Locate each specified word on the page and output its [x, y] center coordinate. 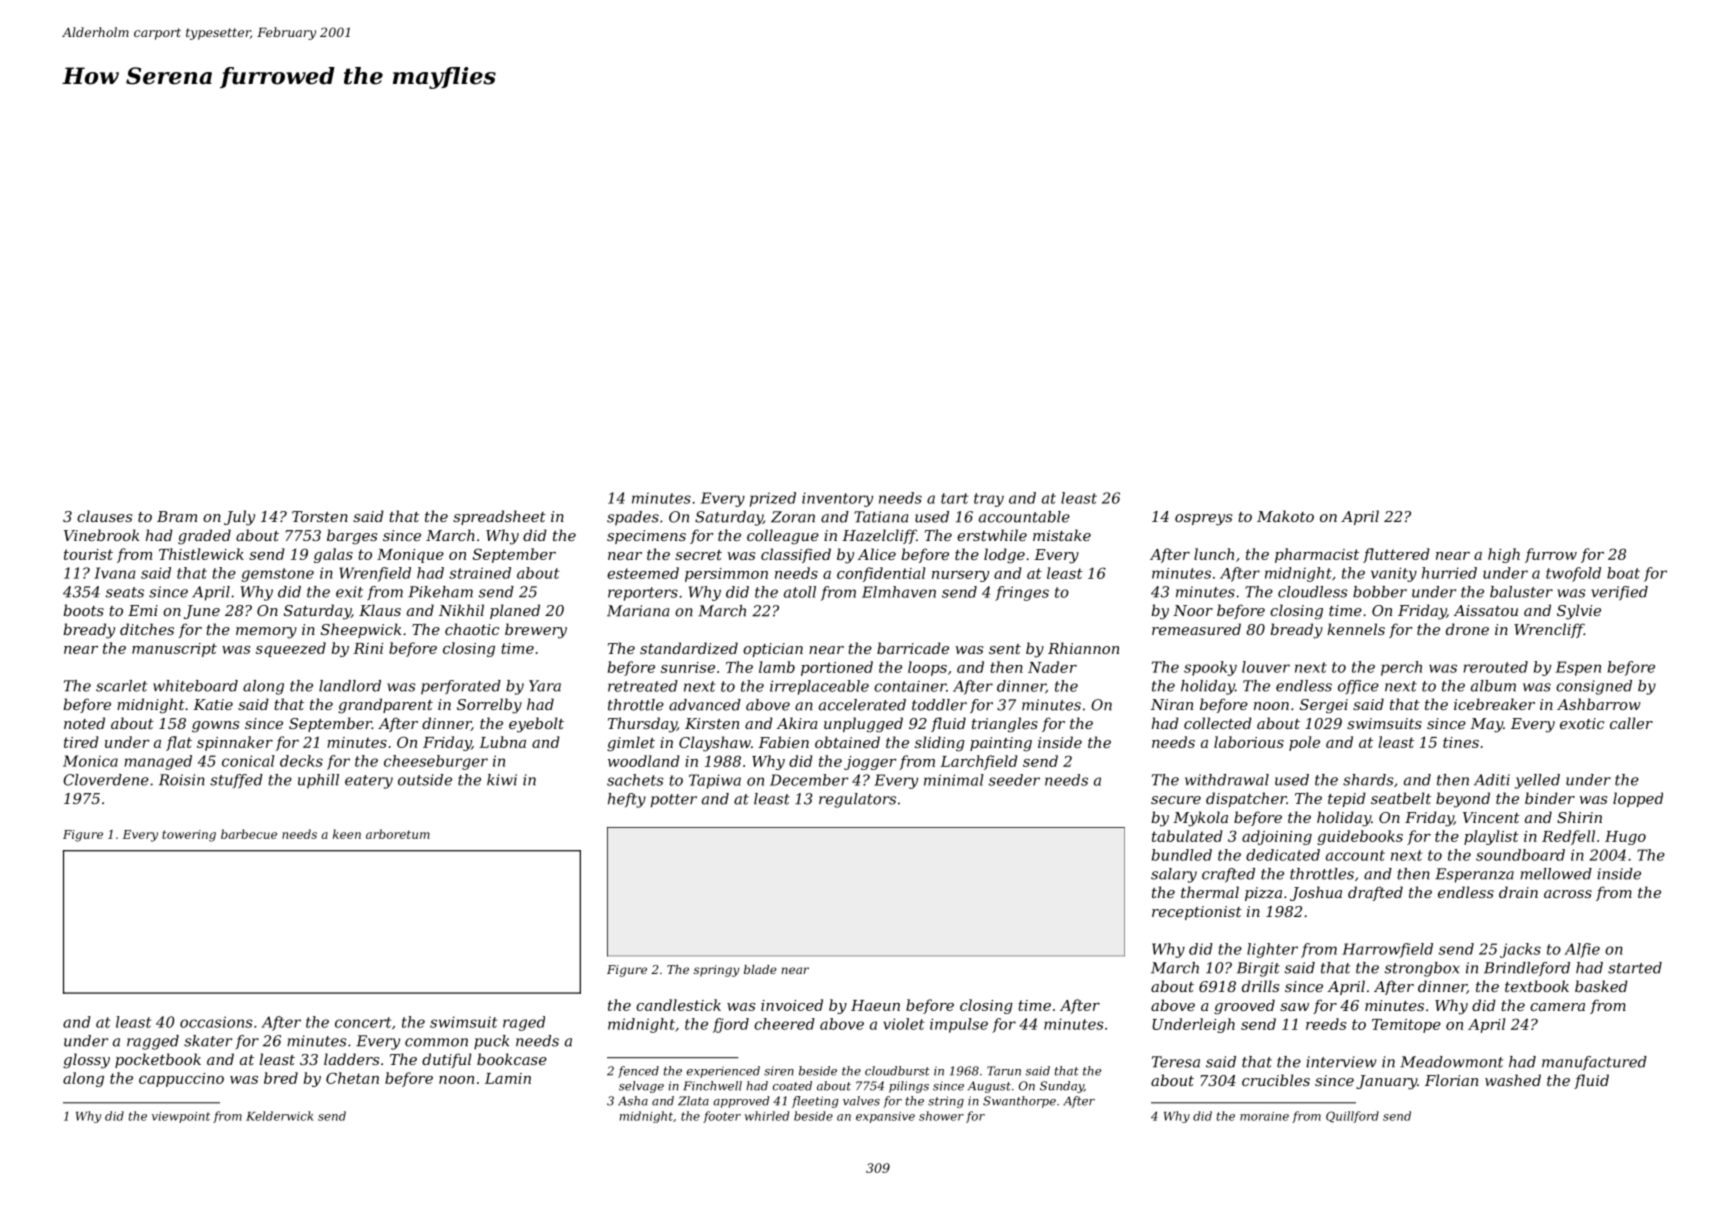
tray [989, 500]
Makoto [1285, 516]
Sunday [1062, 1087]
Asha [633, 1101]
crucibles [1276, 1080]
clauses [104, 516]
